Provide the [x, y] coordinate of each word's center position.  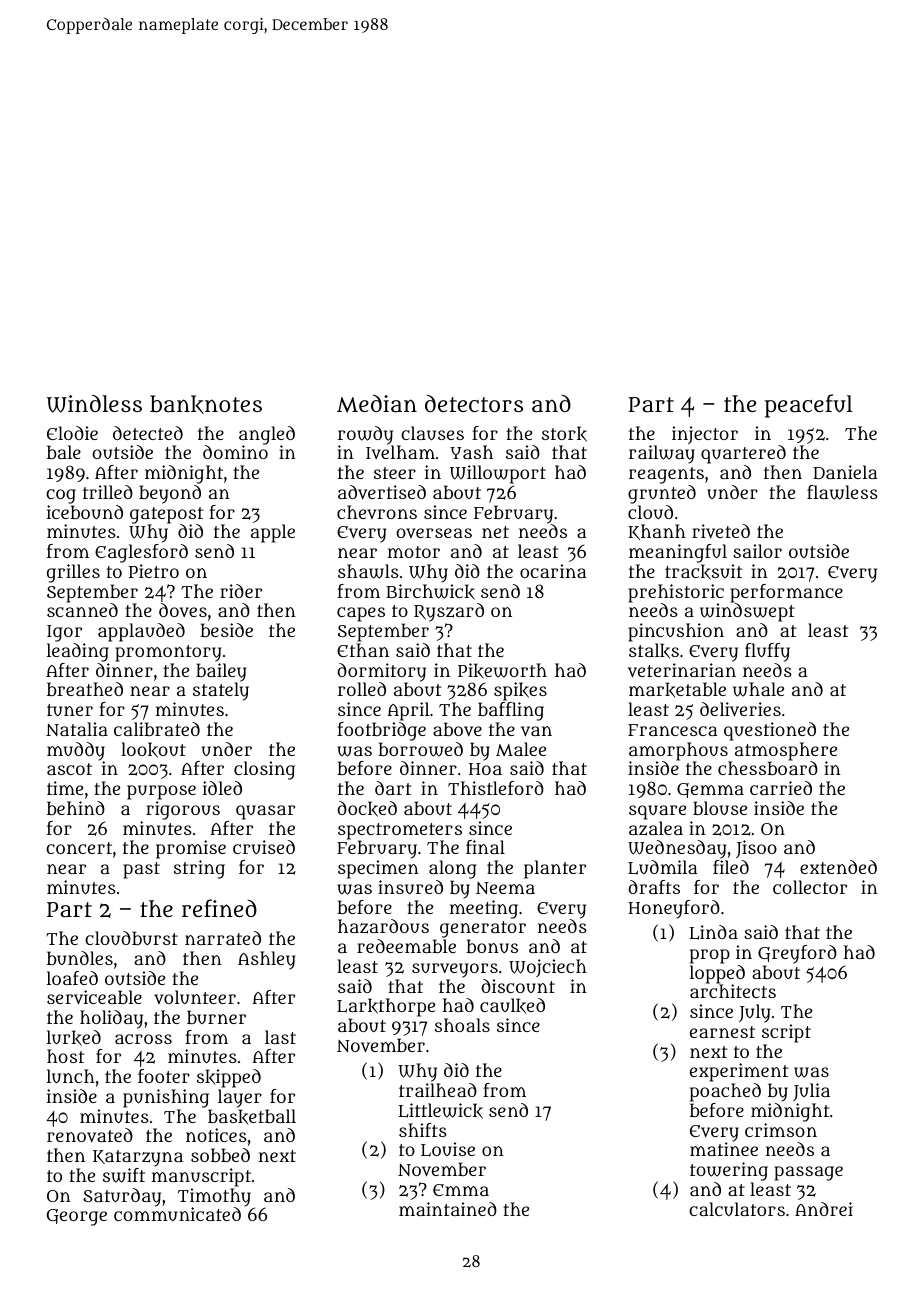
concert [79, 848]
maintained [448, 1209]
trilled [108, 492]
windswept [747, 612]
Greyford [797, 954]
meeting [484, 909]
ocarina [553, 571]
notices [216, 1135]
